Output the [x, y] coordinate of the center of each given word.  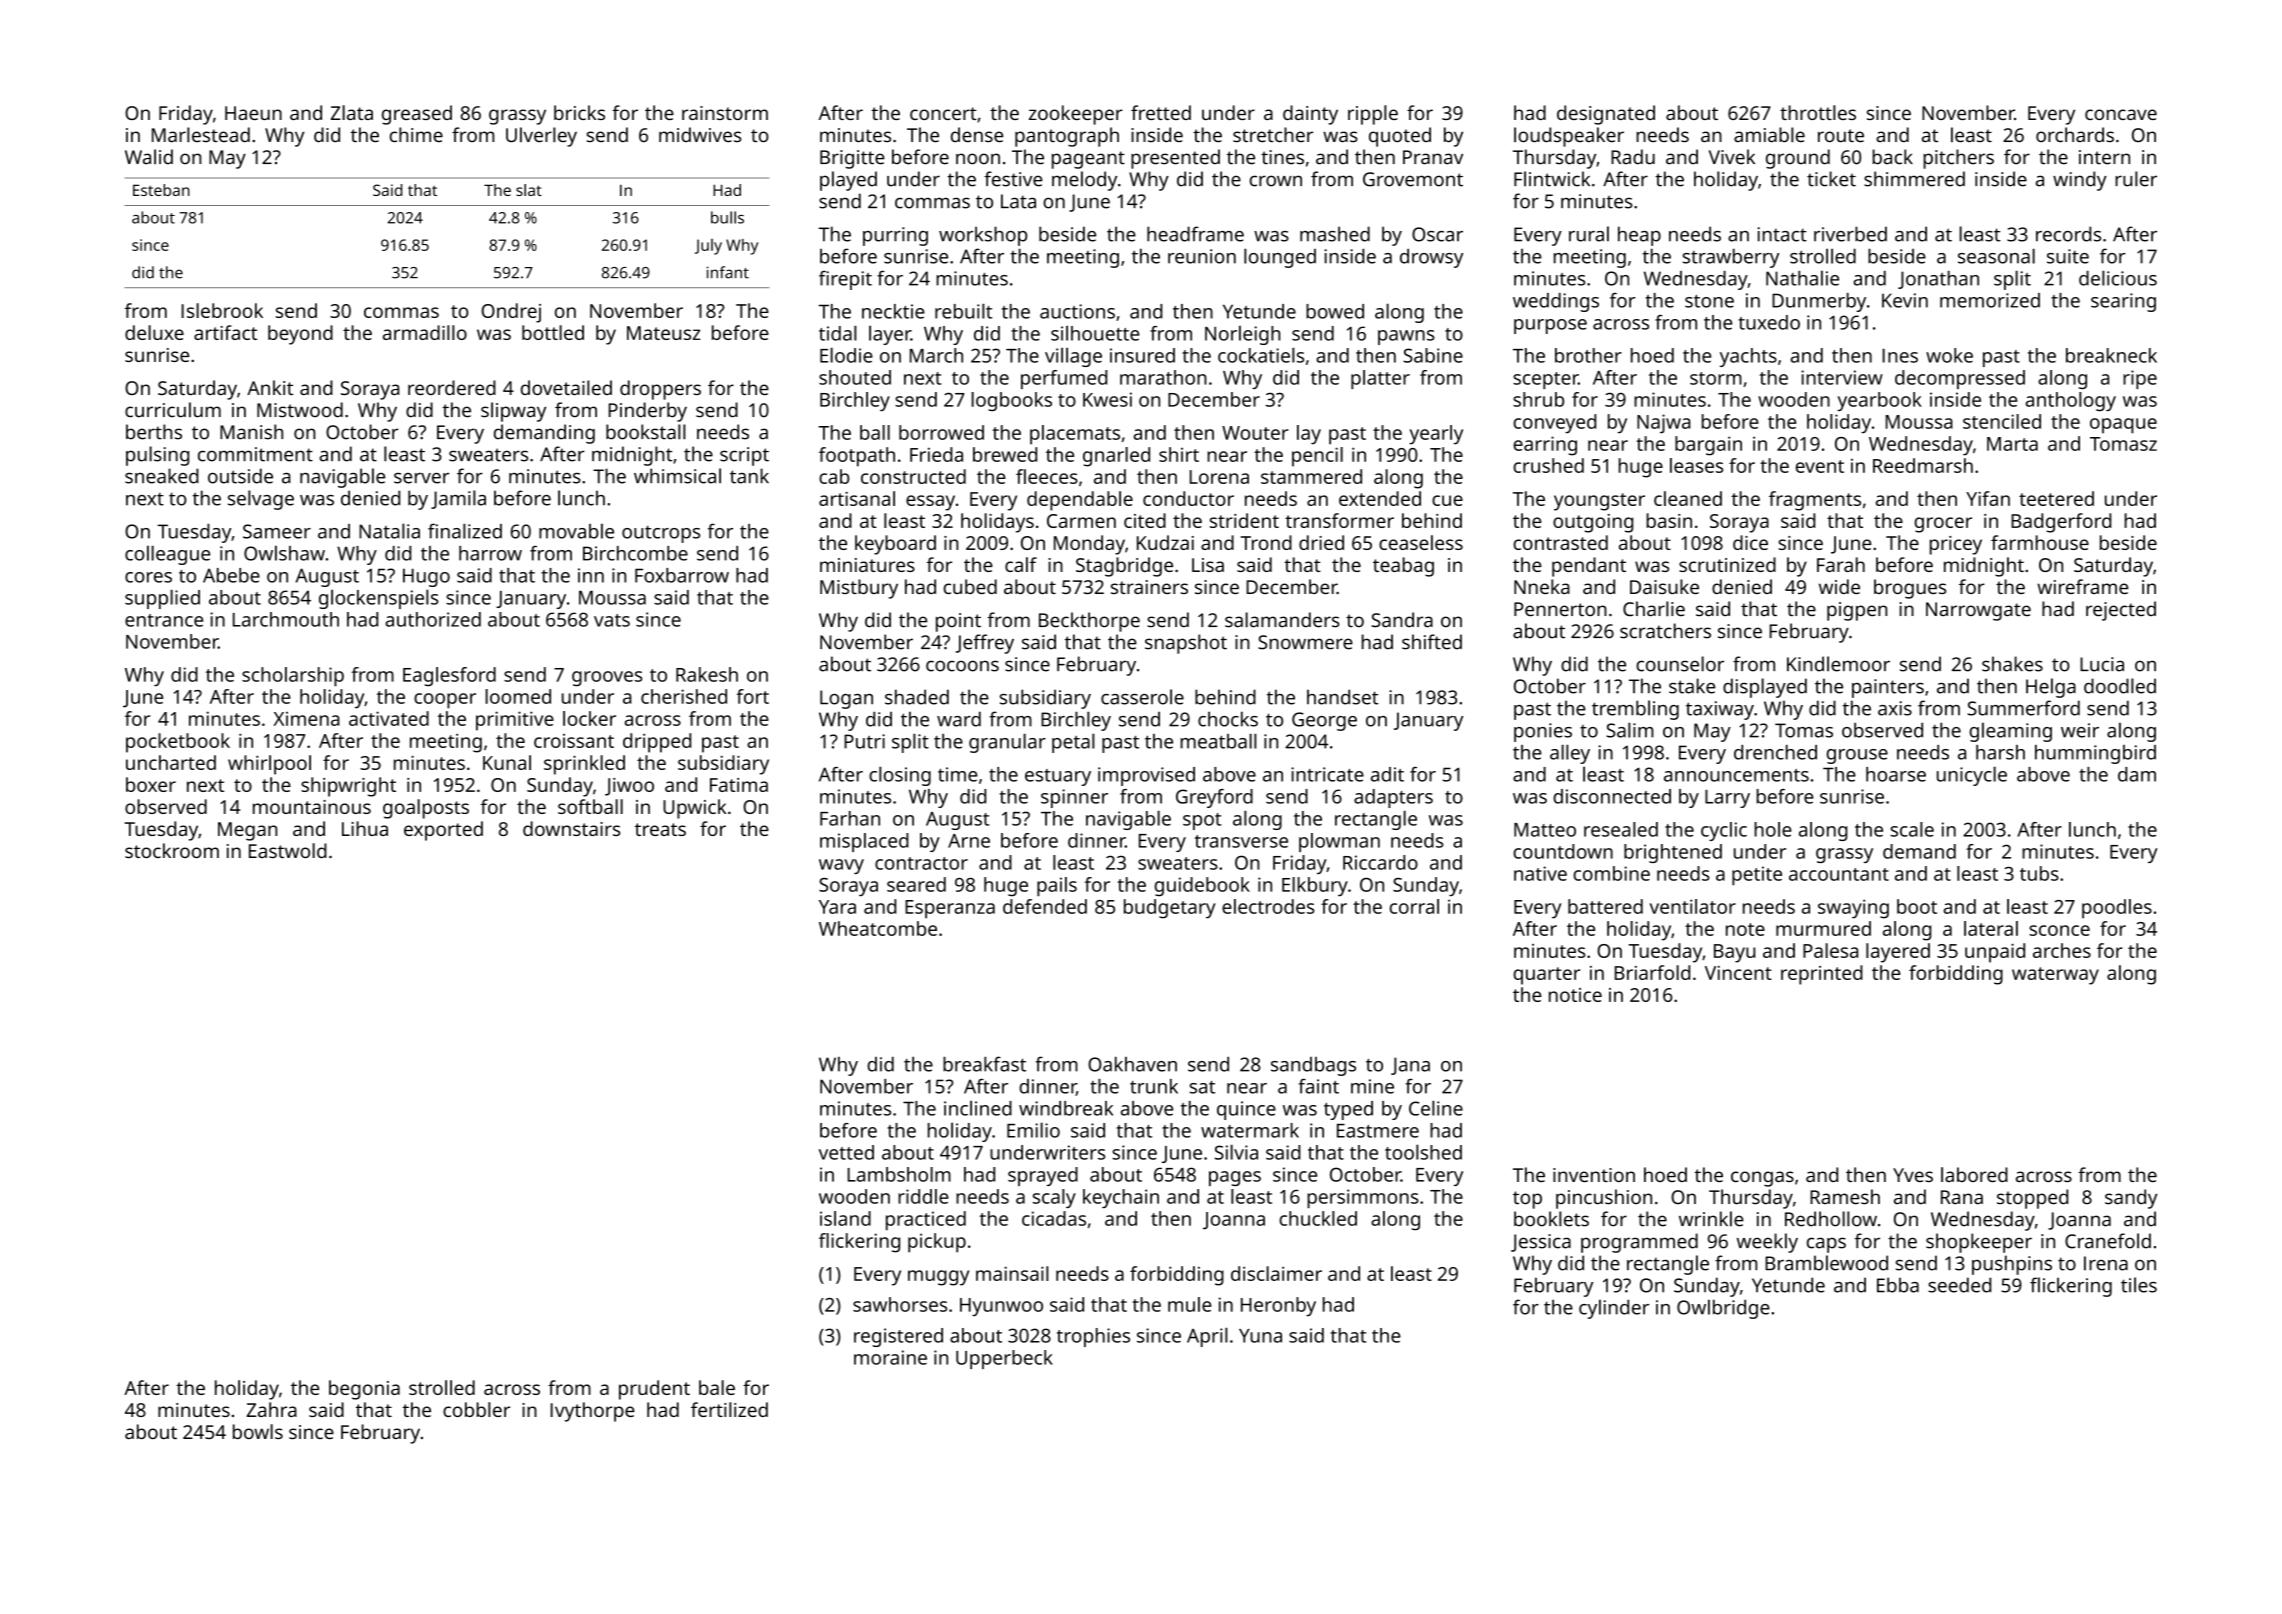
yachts [1748, 357]
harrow [490, 553]
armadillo [425, 332]
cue [1447, 500]
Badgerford [2061, 523]
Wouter [1255, 433]
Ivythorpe [592, 1412]
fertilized [729, 1409]
